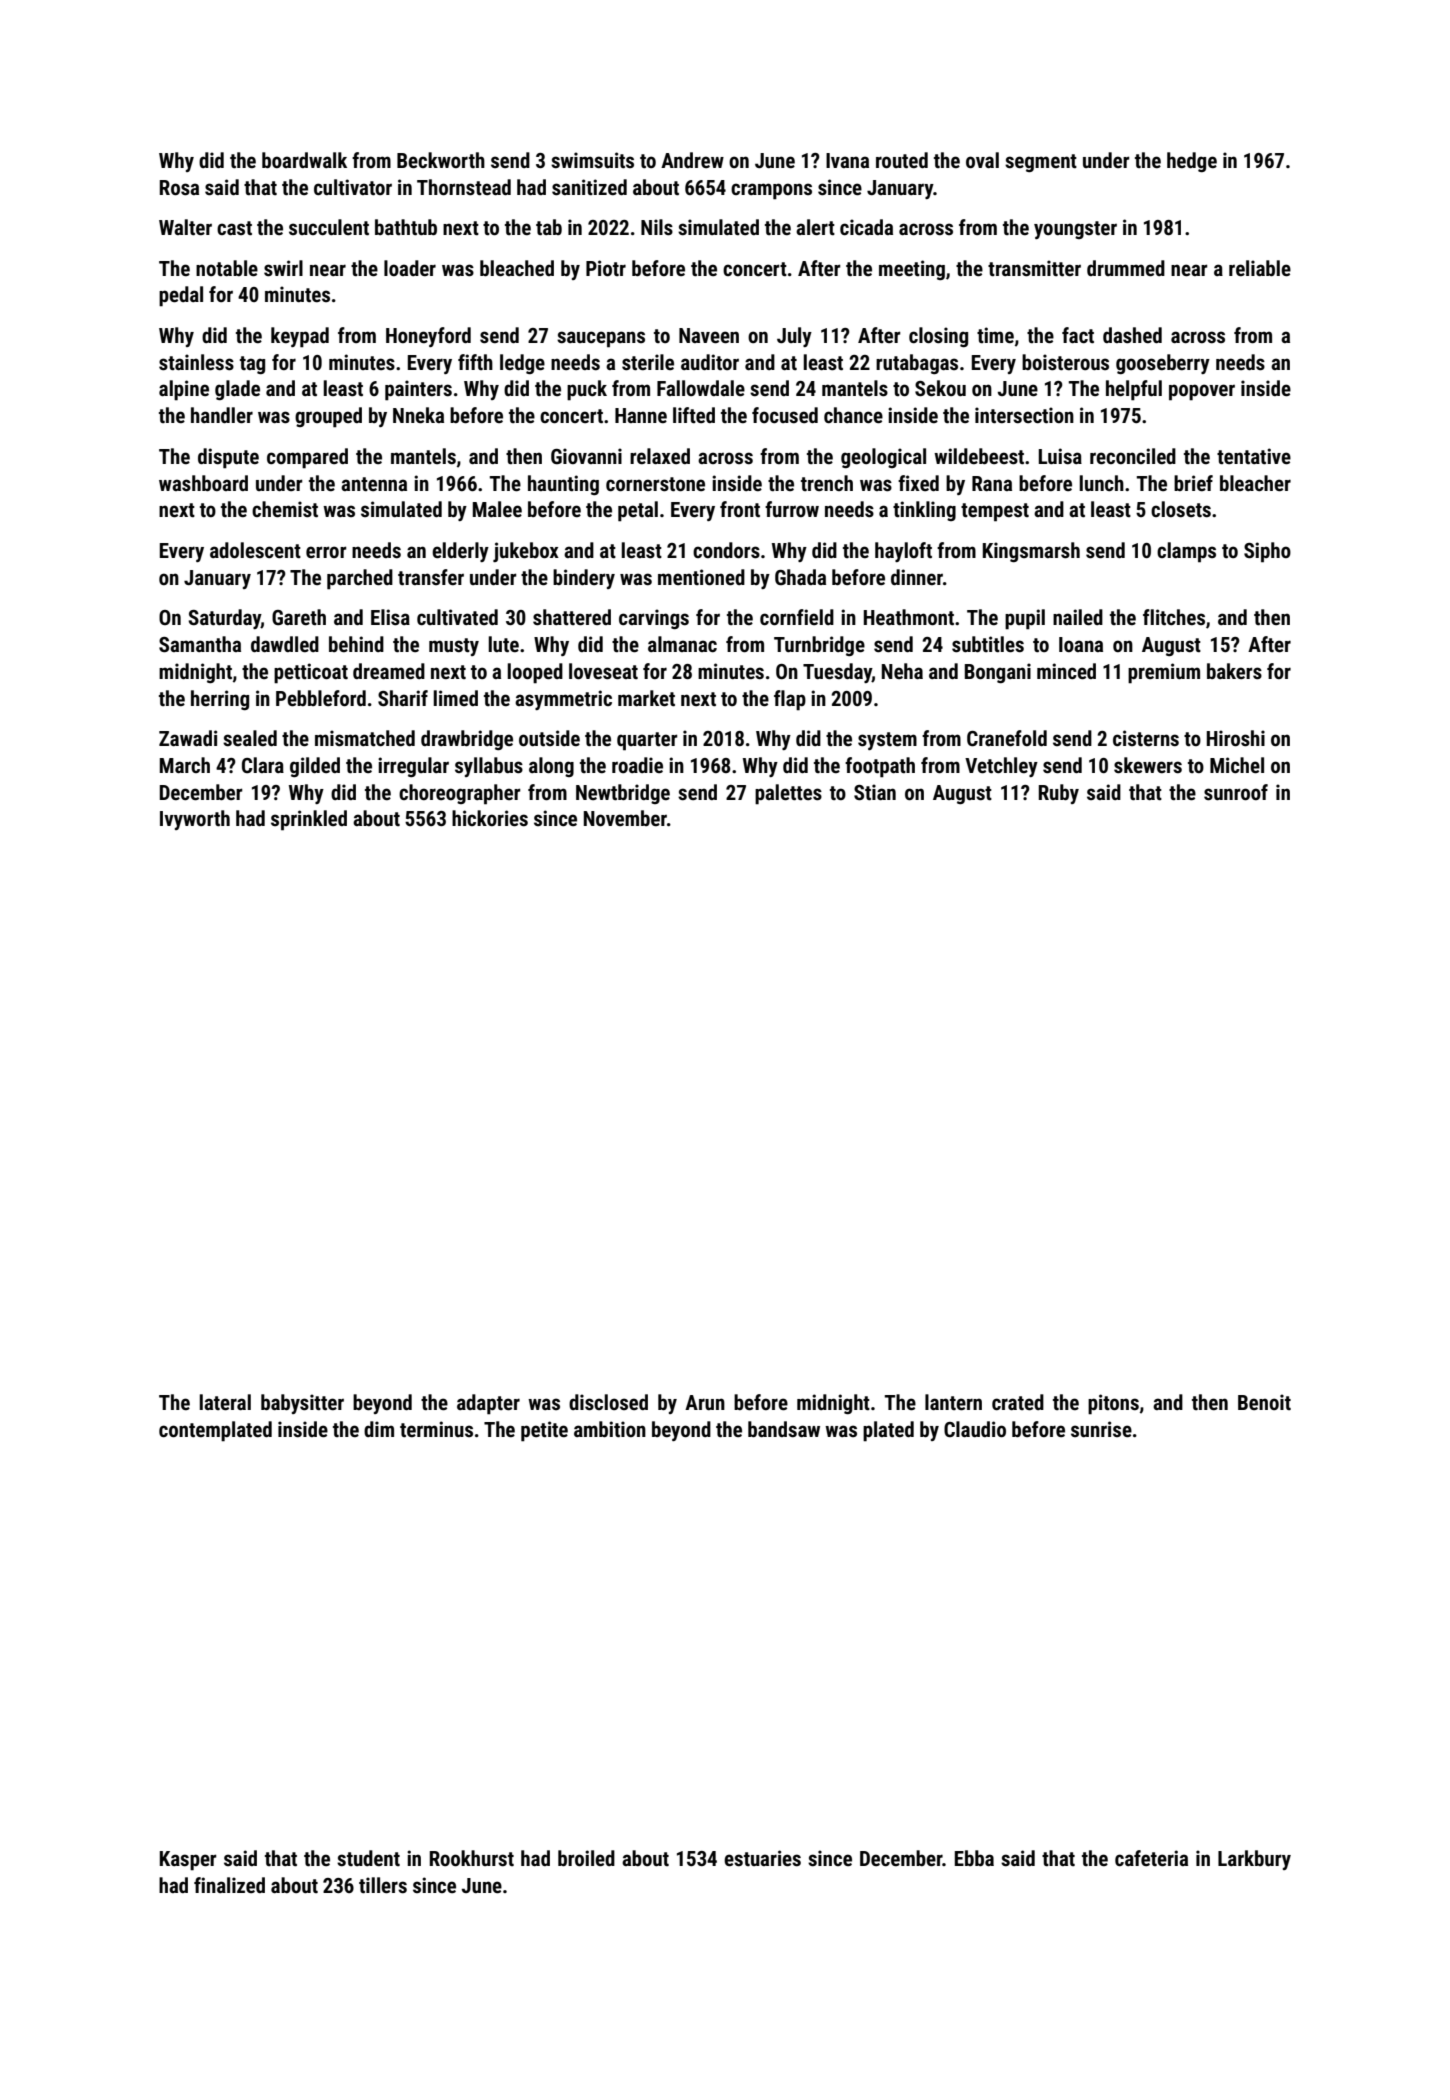  What do you see at coordinates (1264, 1402) in the document?
I see `Benoit` at bounding box center [1264, 1402].
